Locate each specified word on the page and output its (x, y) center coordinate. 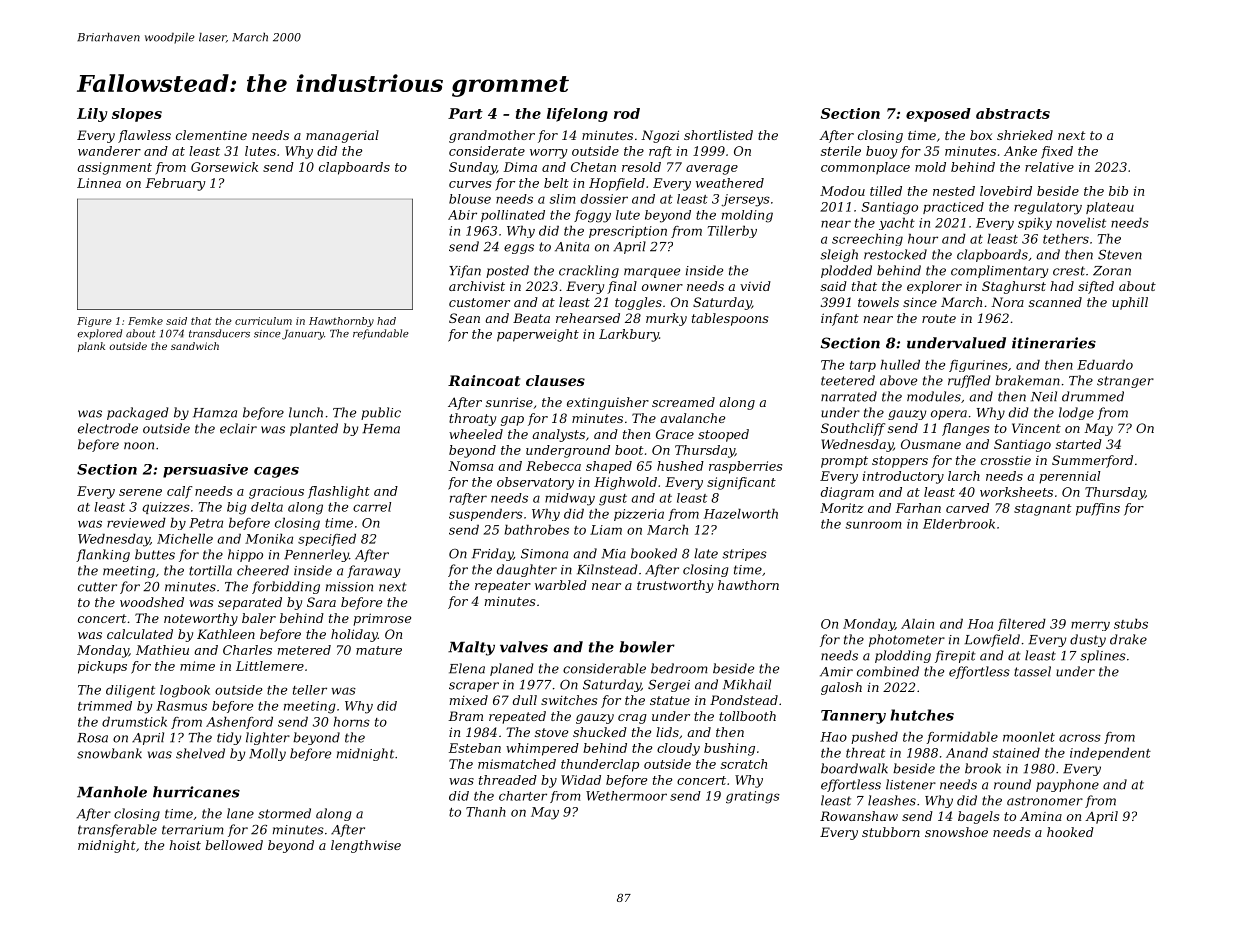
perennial (1069, 477)
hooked (1070, 832)
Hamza (215, 413)
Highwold (625, 483)
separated (250, 603)
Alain (917, 623)
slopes (137, 115)
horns (352, 721)
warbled (561, 585)
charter (523, 796)
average (712, 170)
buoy (882, 152)
